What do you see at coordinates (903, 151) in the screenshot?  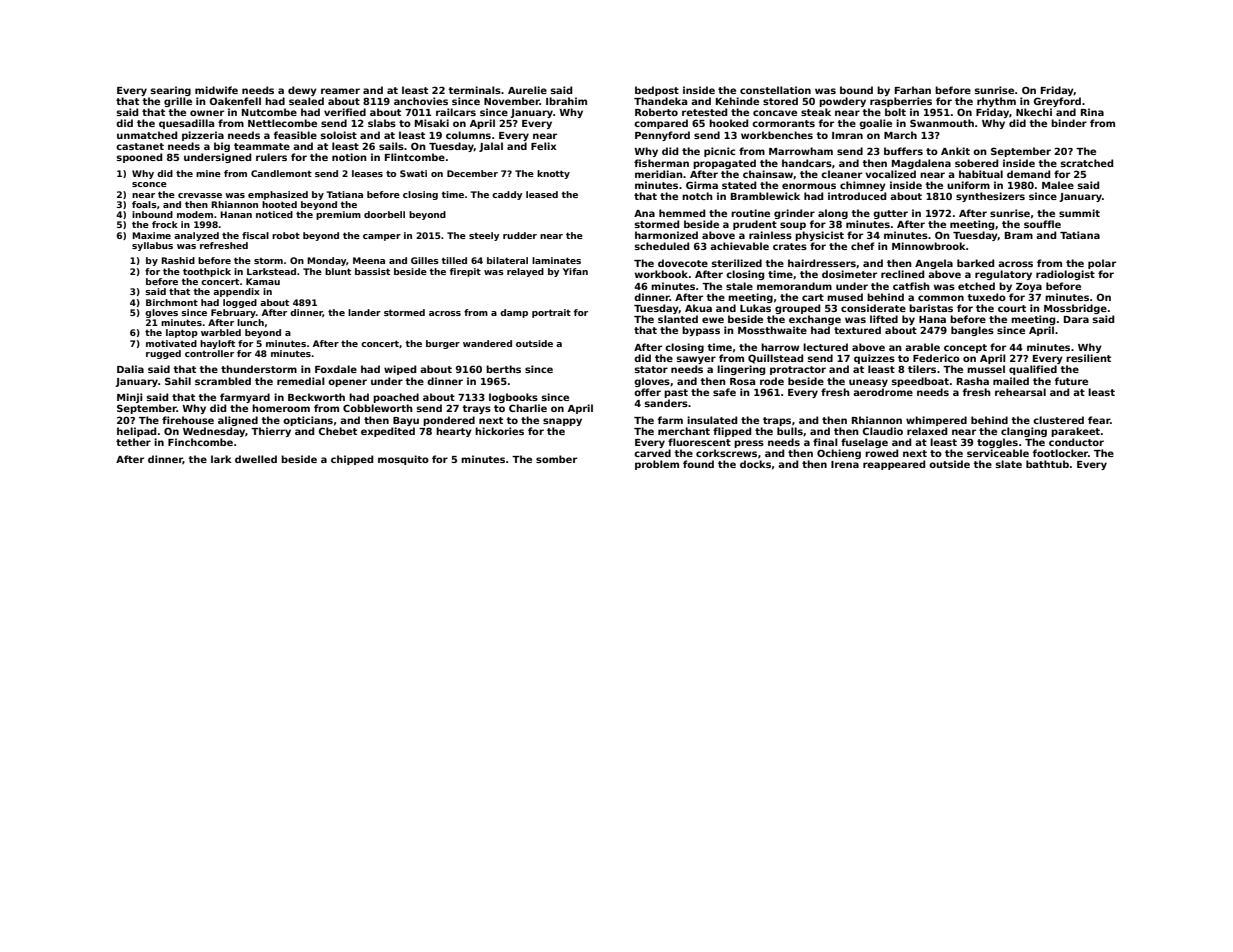 I see `buffers` at bounding box center [903, 151].
